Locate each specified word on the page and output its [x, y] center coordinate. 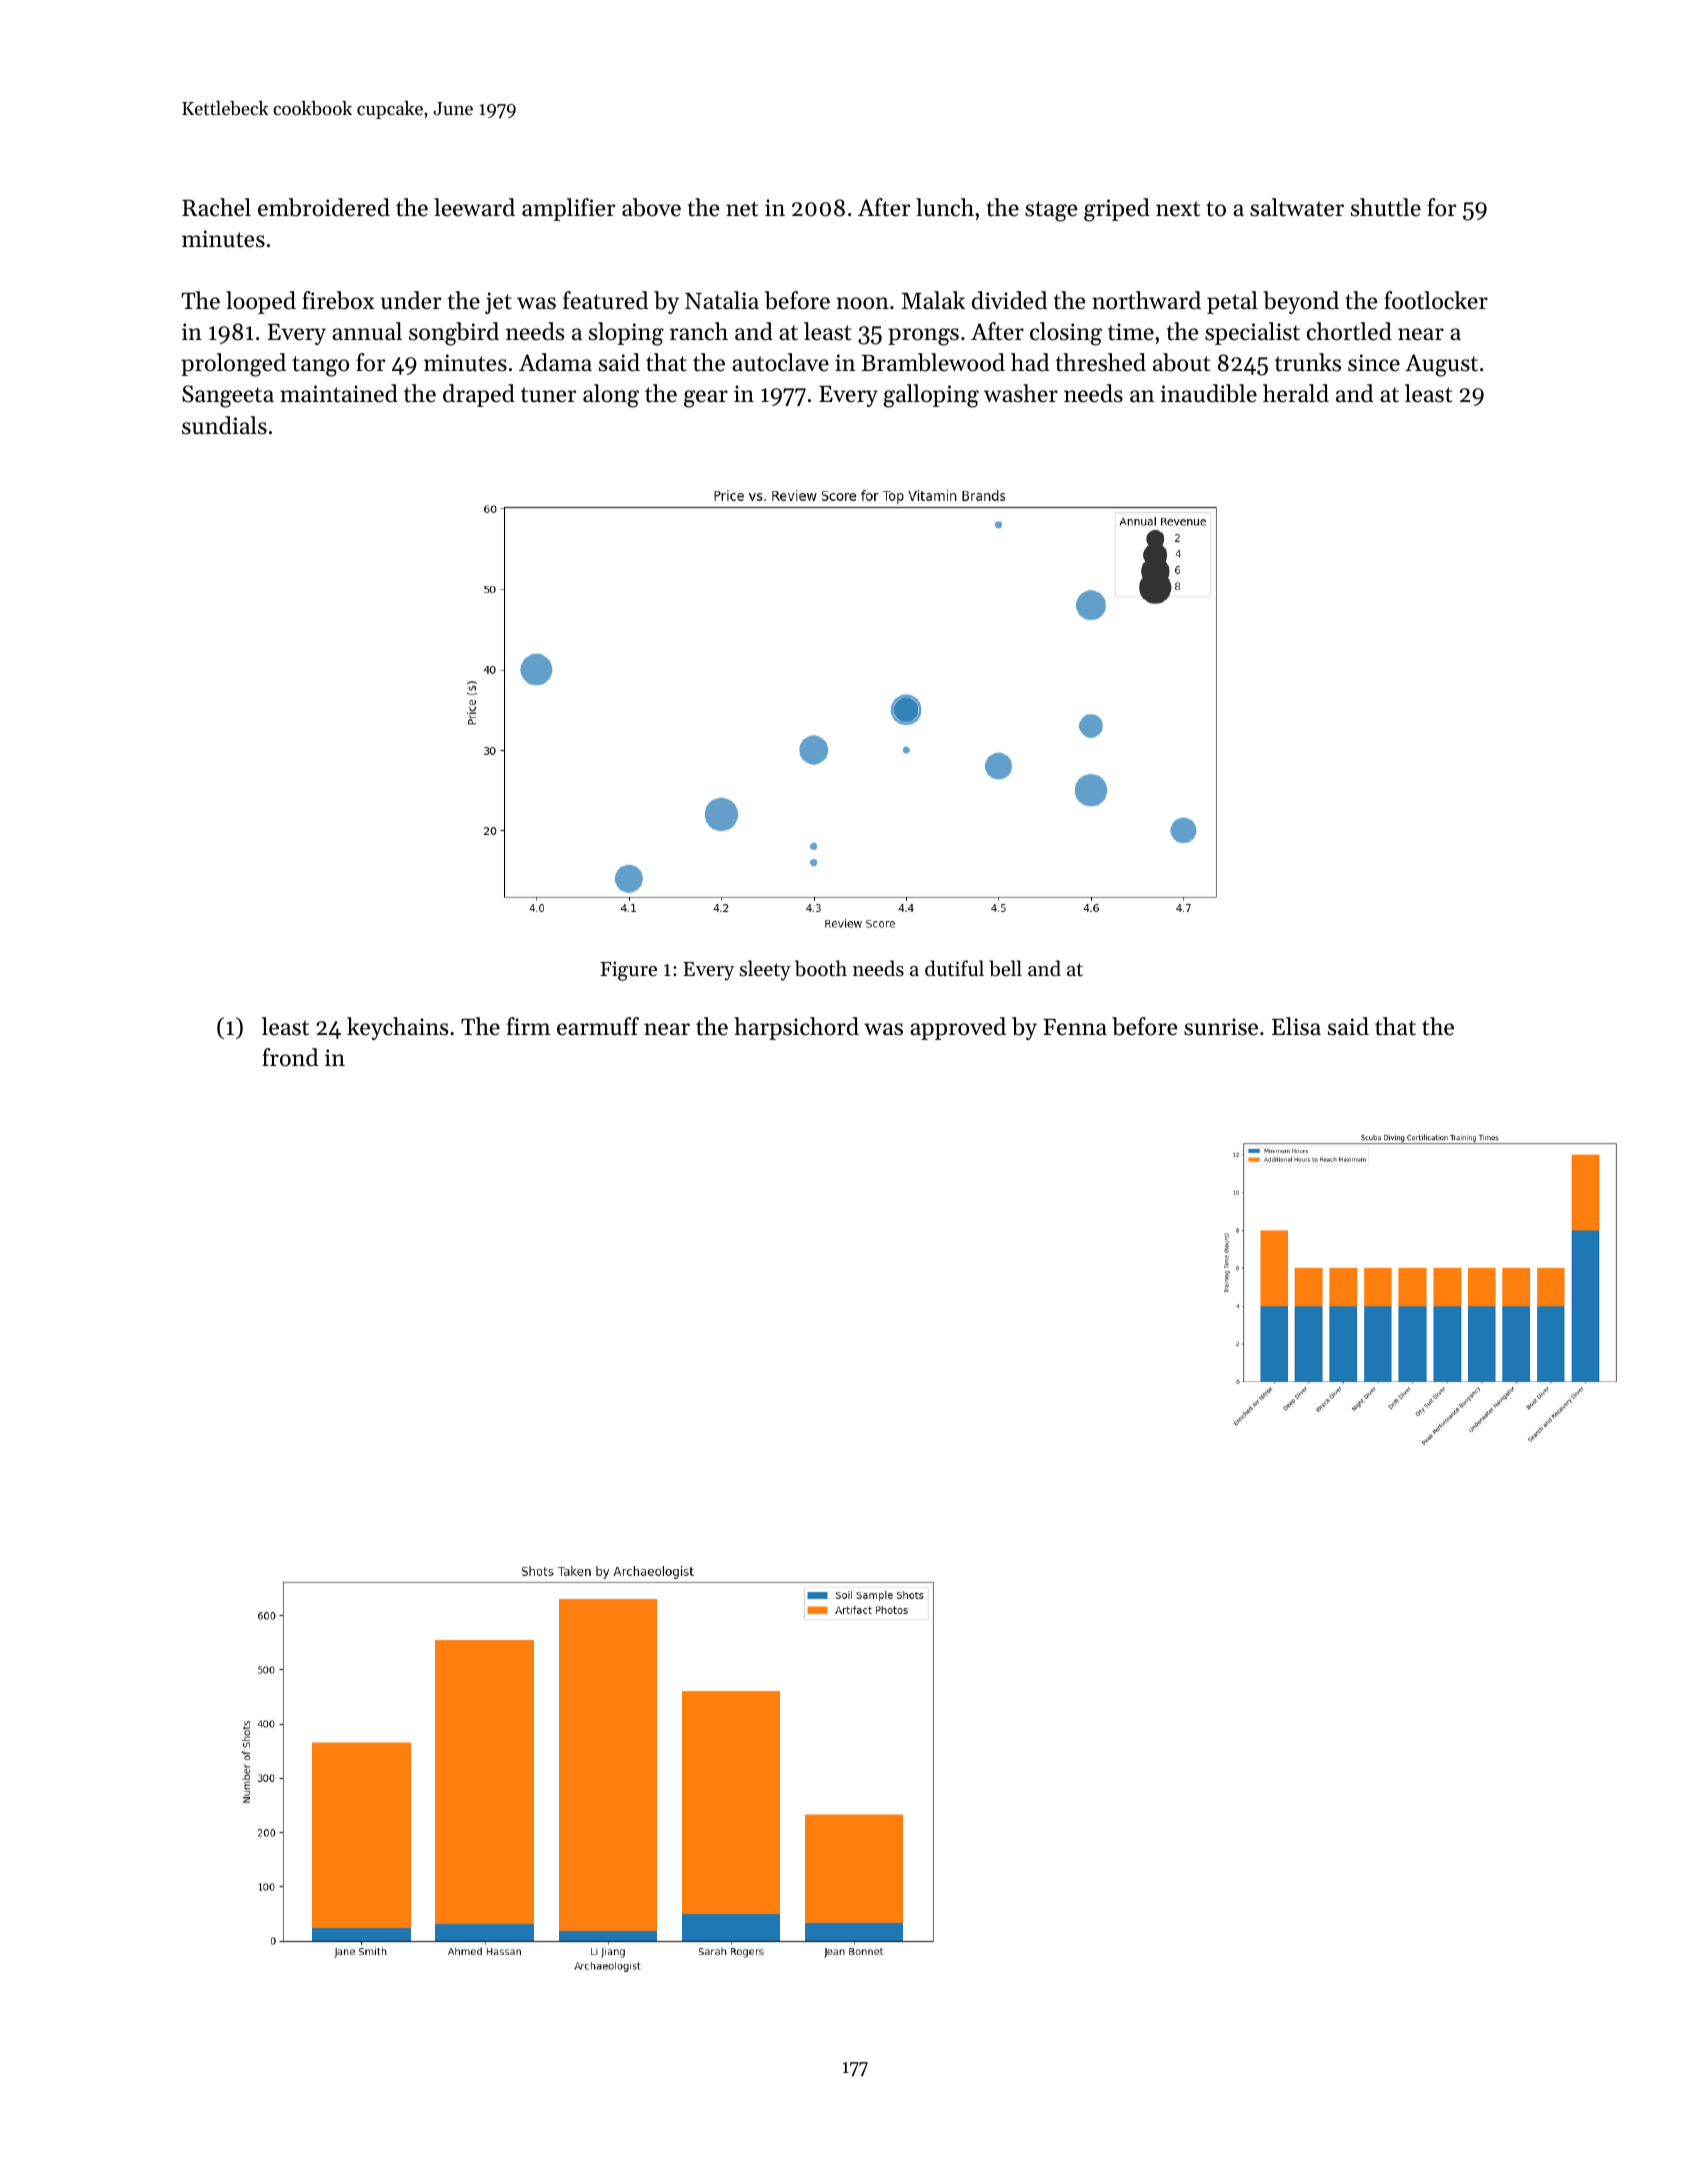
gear [706, 399]
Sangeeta [228, 396]
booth [821, 968]
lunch [945, 207]
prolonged [233, 365]
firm [528, 1026]
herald [1296, 393]
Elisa [1296, 1026]
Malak [933, 300]
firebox [338, 300]
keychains [397, 1028]
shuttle [1386, 207]
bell [1005, 968]
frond [290, 1057]
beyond [1301, 302]
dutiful [954, 968]
